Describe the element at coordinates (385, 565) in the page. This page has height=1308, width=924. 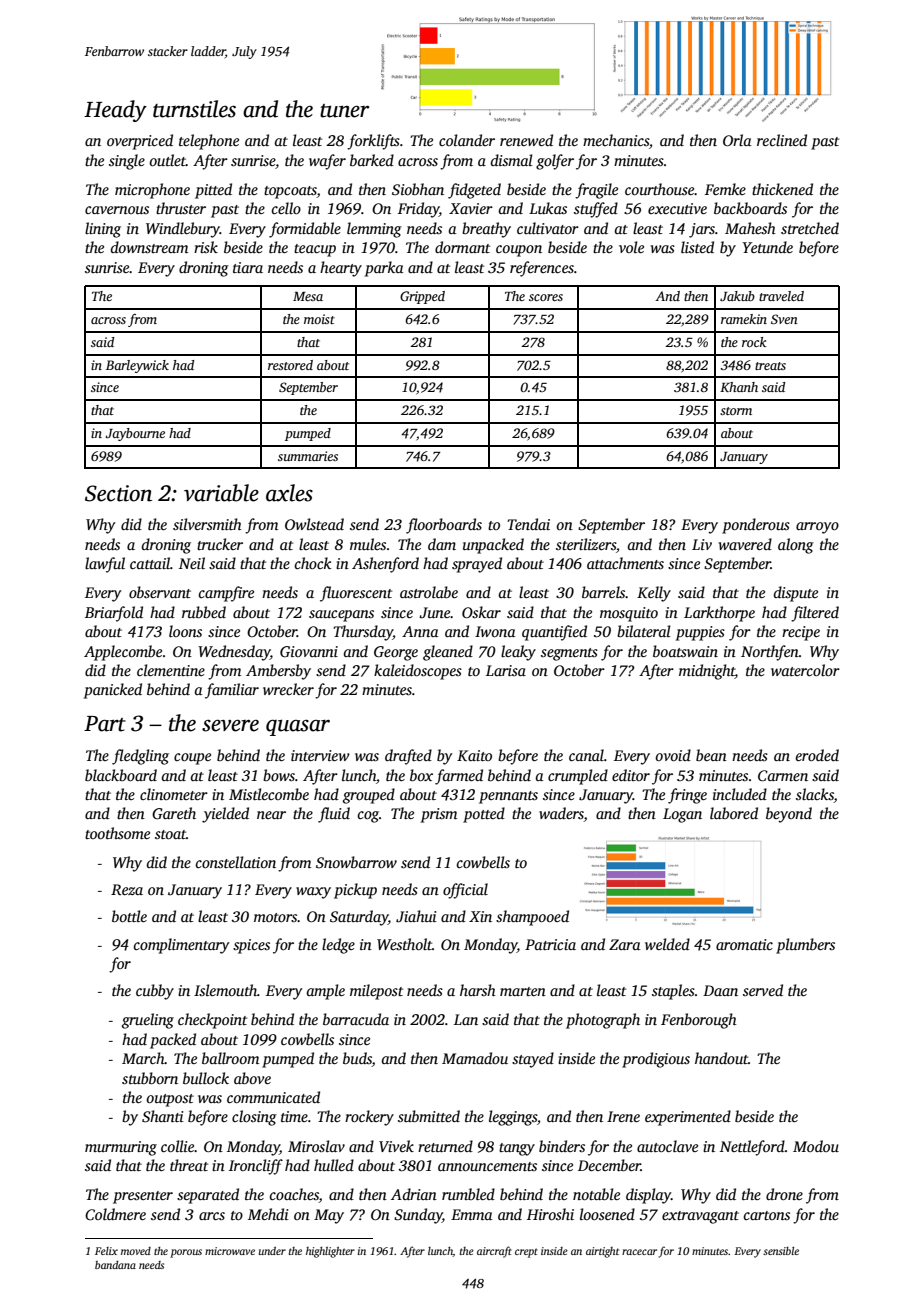
I see `Ashenford` at that location.
